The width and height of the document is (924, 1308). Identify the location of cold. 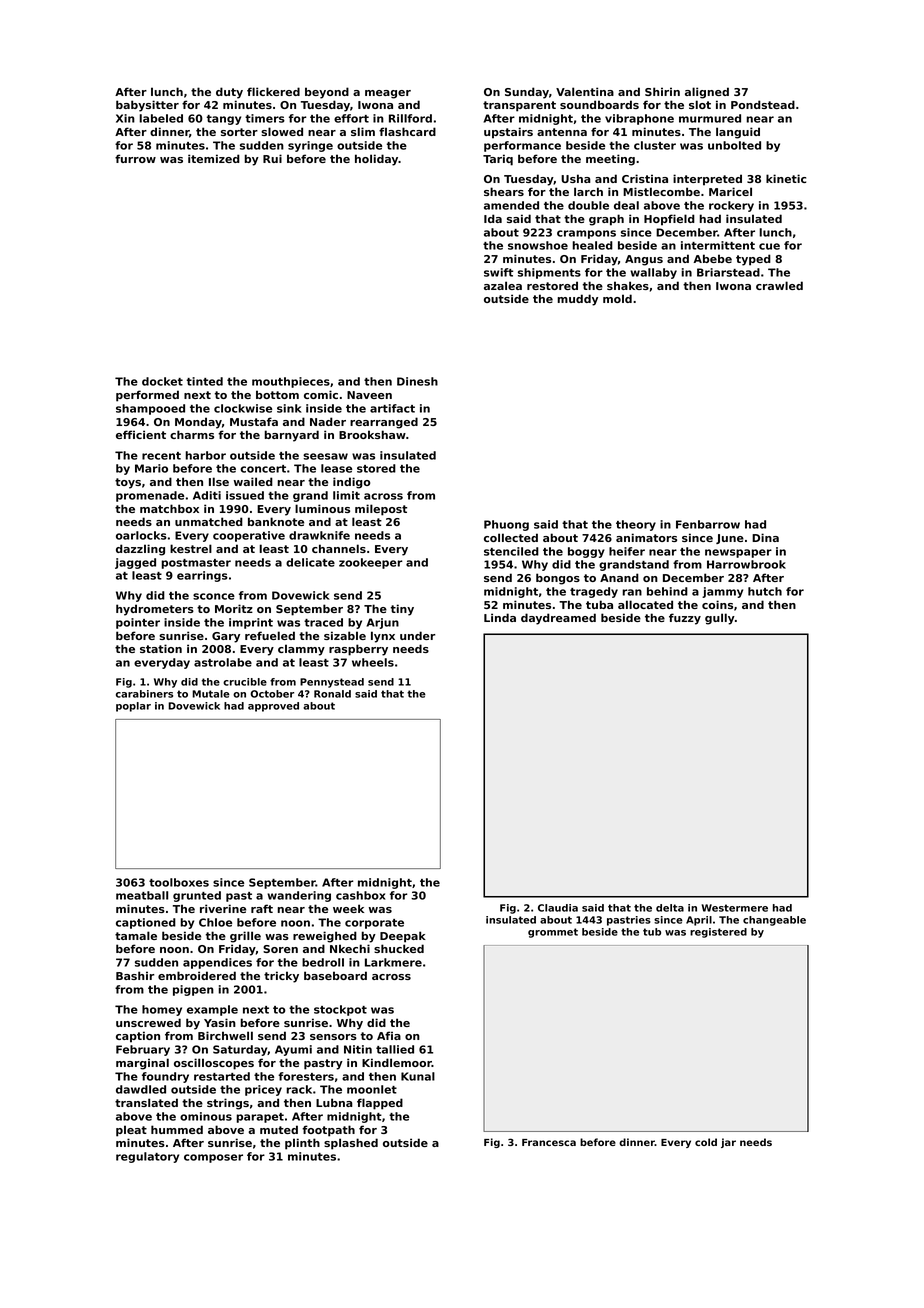
(706, 1142).
